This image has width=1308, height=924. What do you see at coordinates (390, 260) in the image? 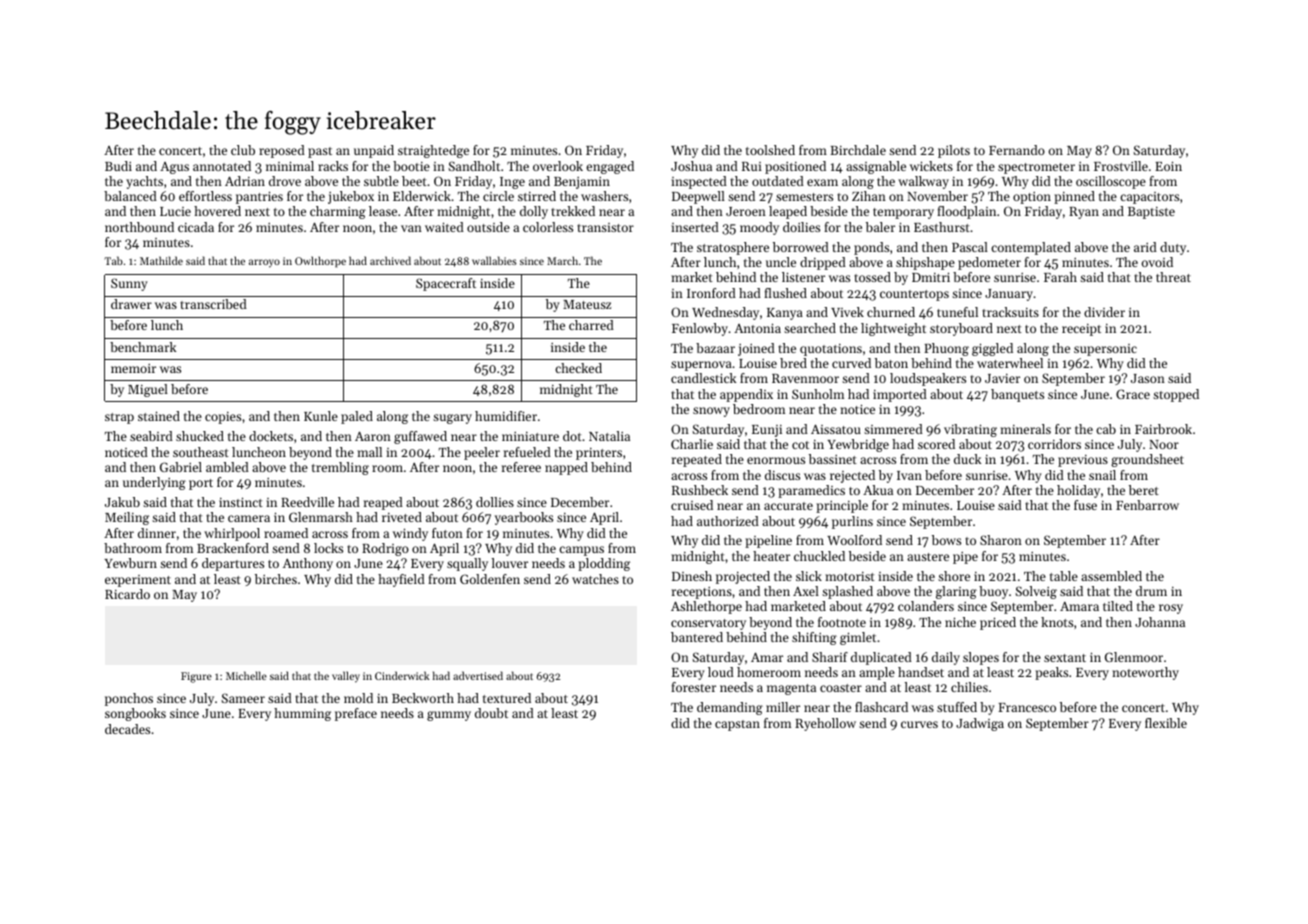
I see `archived` at bounding box center [390, 260].
